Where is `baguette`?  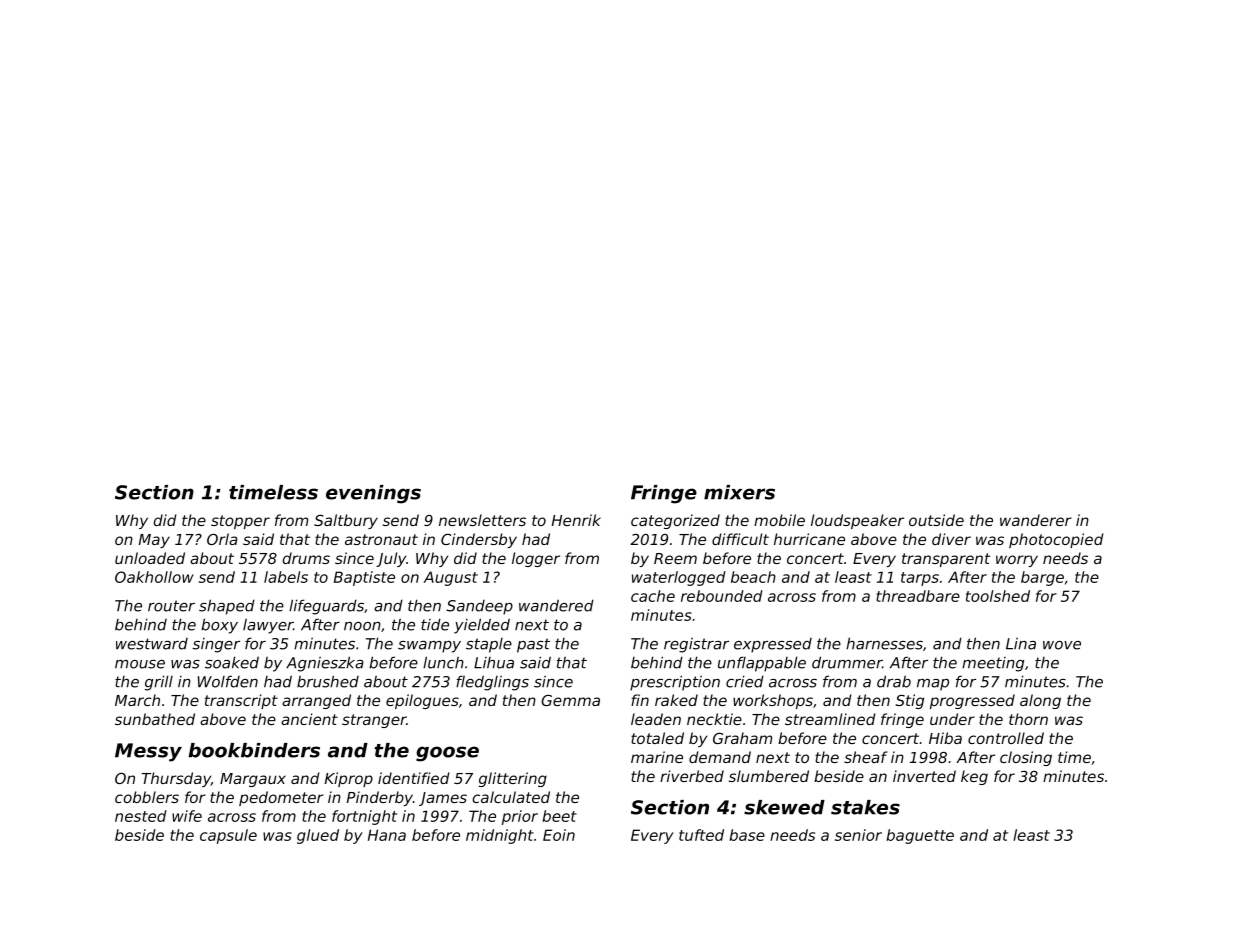 baguette is located at coordinates (920, 836).
